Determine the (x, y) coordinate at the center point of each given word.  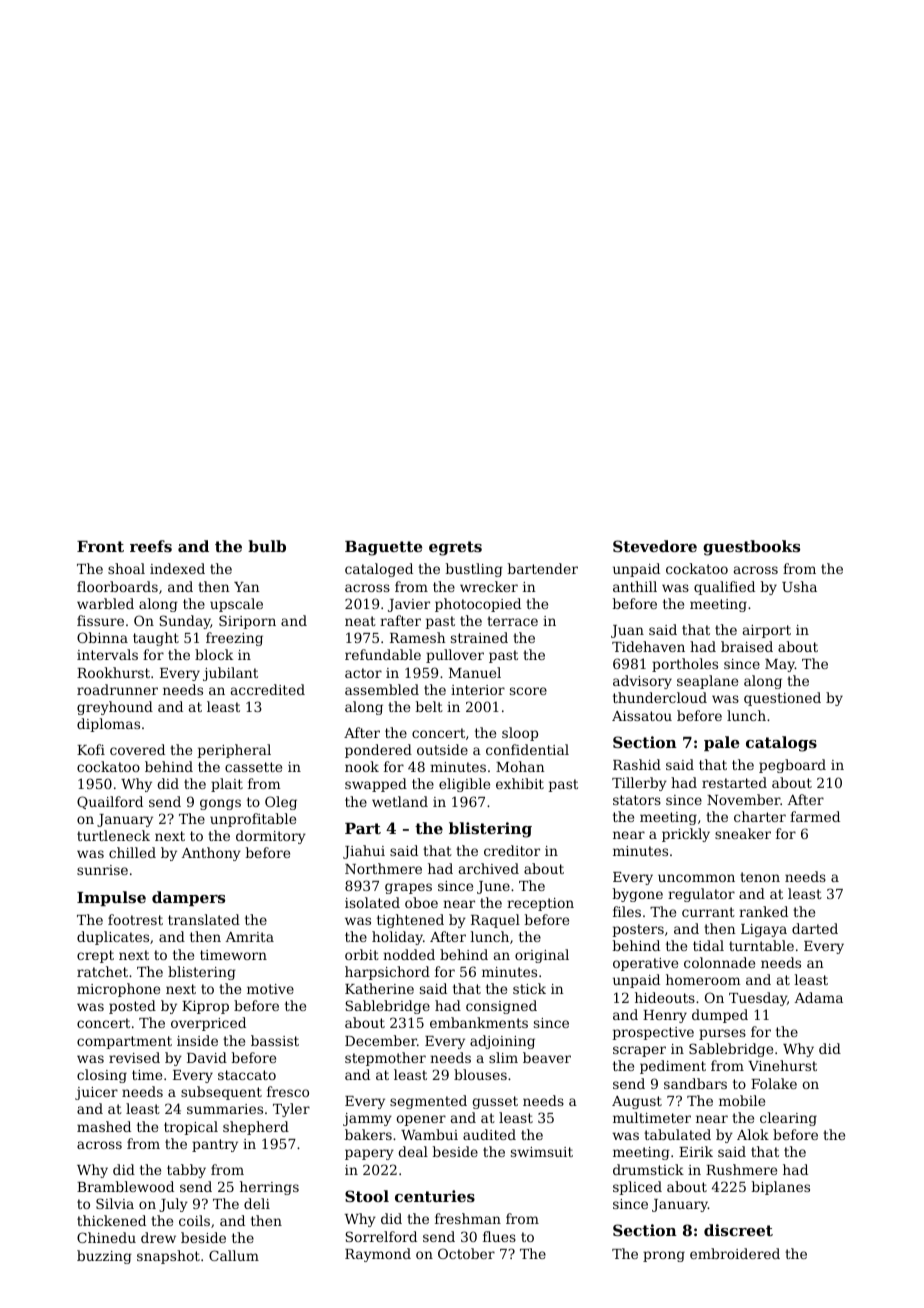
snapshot (168, 1257)
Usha (799, 586)
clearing (788, 1119)
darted (815, 928)
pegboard (792, 766)
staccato (247, 1075)
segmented (428, 1102)
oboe (421, 902)
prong (664, 1256)
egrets (455, 548)
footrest (135, 919)
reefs (151, 546)
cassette (253, 767)
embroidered (735, 1253)
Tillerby (639, 784)
